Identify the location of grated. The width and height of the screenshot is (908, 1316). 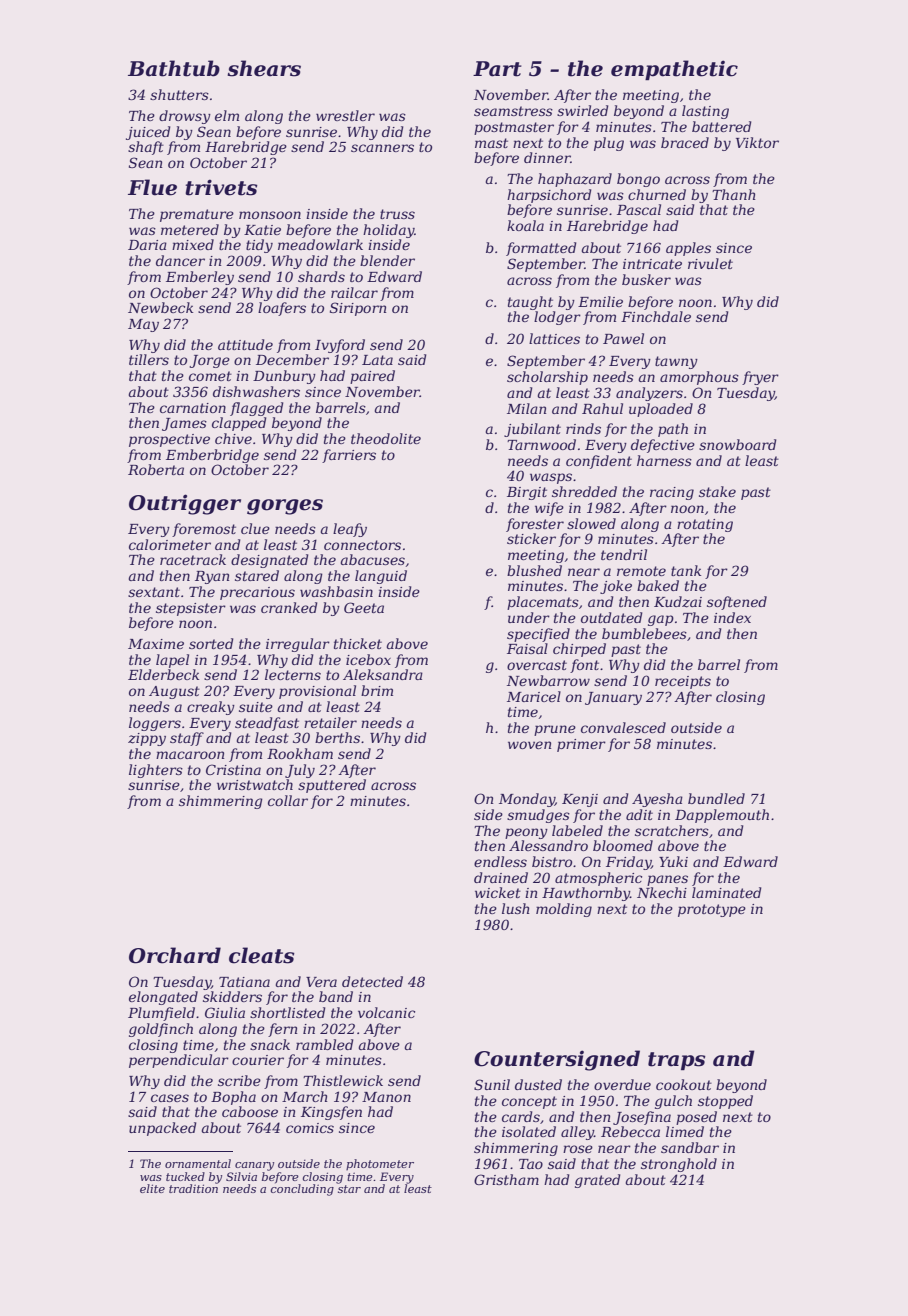
(597, 1181).
